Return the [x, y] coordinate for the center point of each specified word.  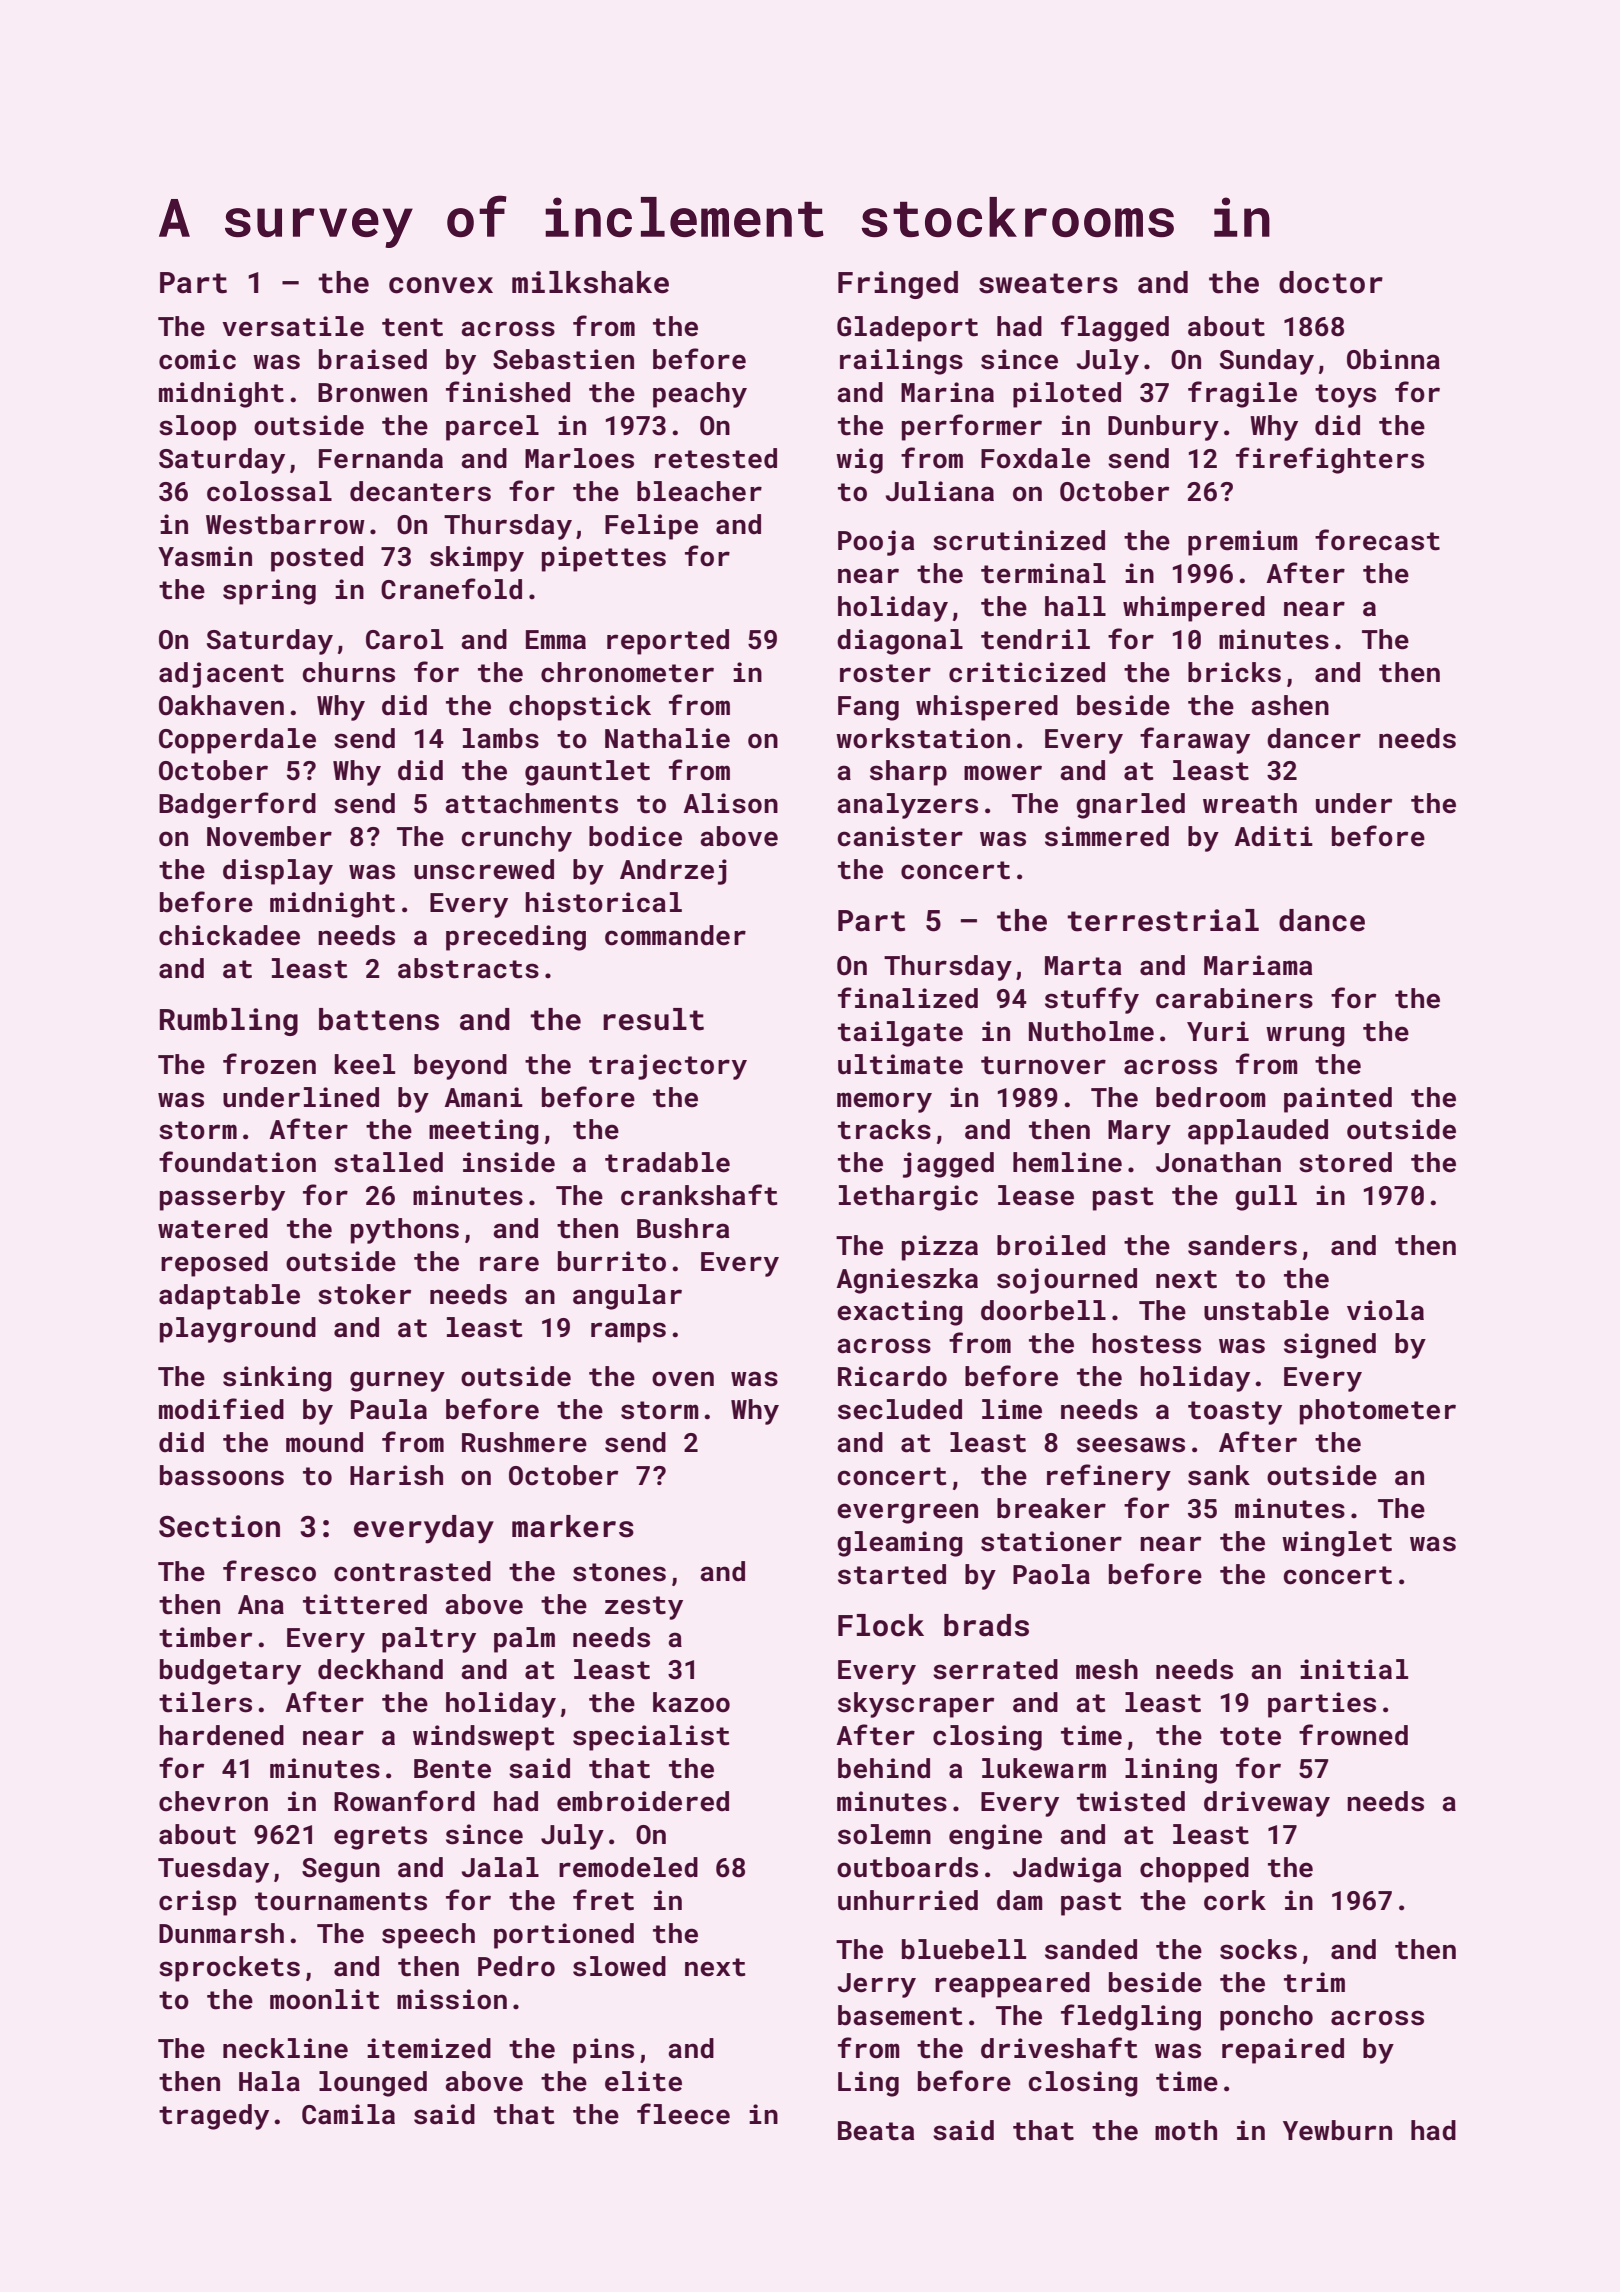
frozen [269, 1064]
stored [1345, 1162]
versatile [293, 326]
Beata [876, 2131]
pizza [940, 1248]
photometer [1378, 1412]
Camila [348, 2114]
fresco [269, 1571]
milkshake [590, 282]
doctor [1331, 282]
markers [573, 1526]
